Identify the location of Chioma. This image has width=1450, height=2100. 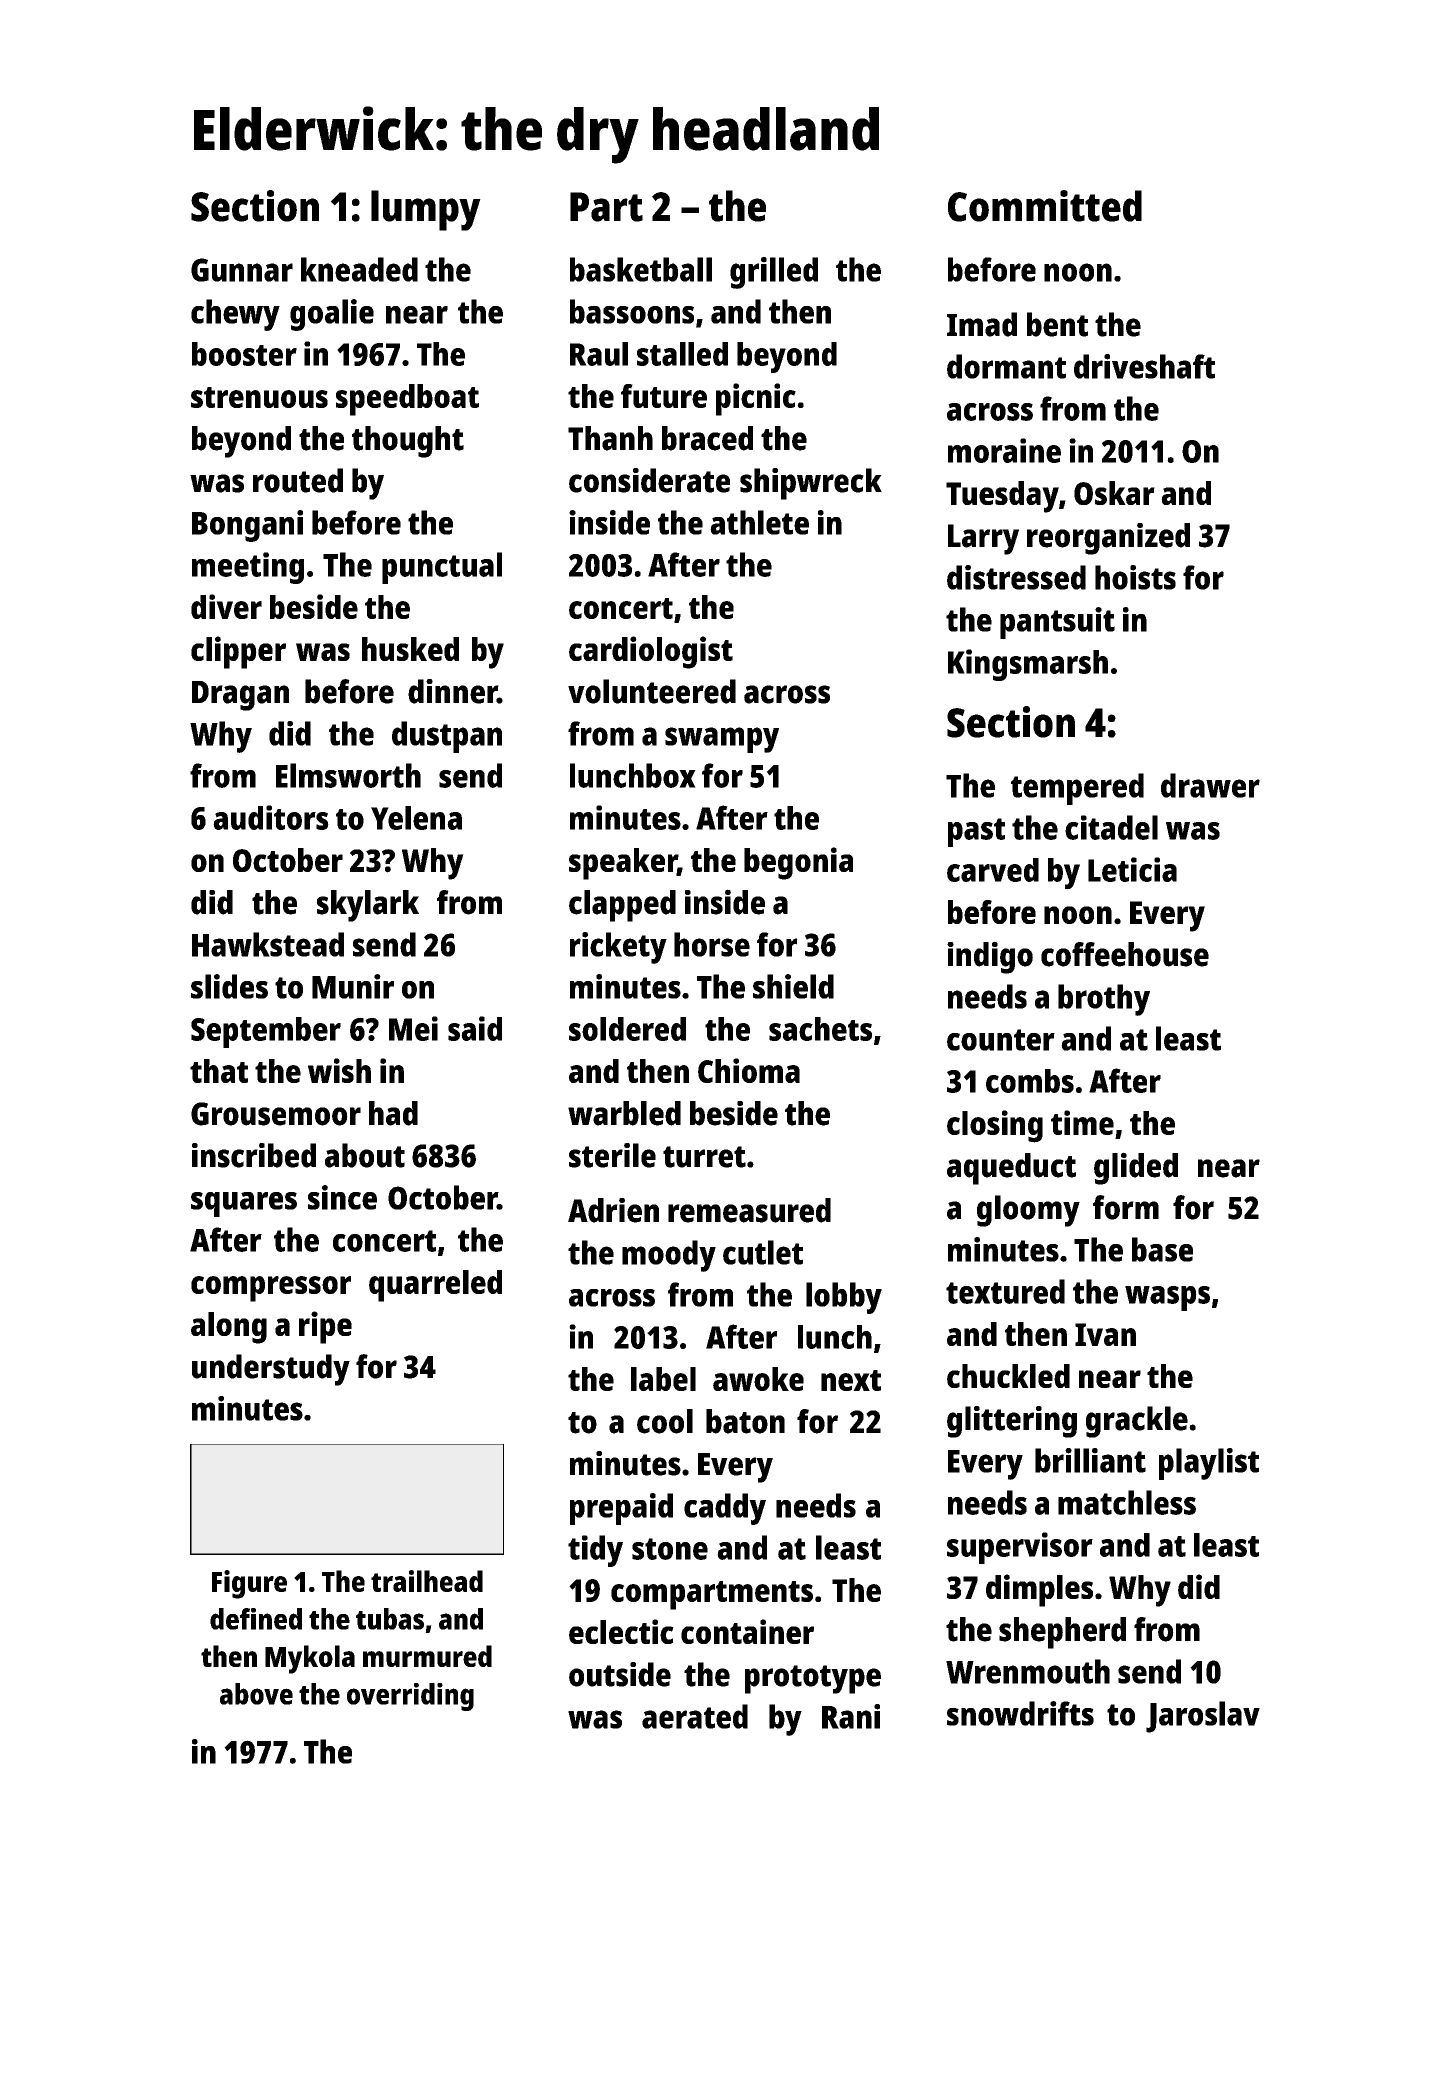
(749, 1070).
